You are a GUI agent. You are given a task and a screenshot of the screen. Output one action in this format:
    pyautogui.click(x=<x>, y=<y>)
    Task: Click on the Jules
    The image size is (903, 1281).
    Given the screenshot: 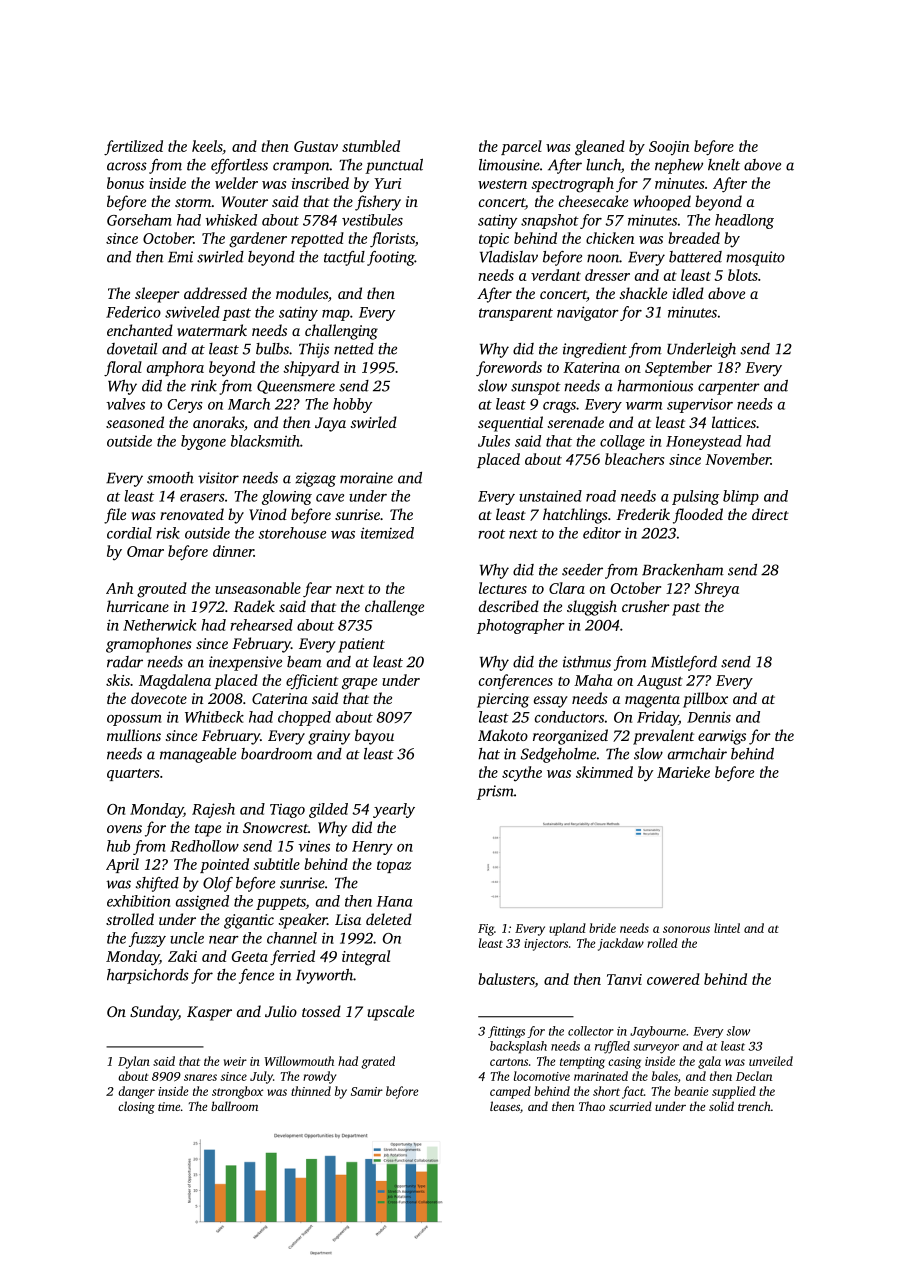 What is the action you would take?
    pyautogui.click(x=494, y=441)
